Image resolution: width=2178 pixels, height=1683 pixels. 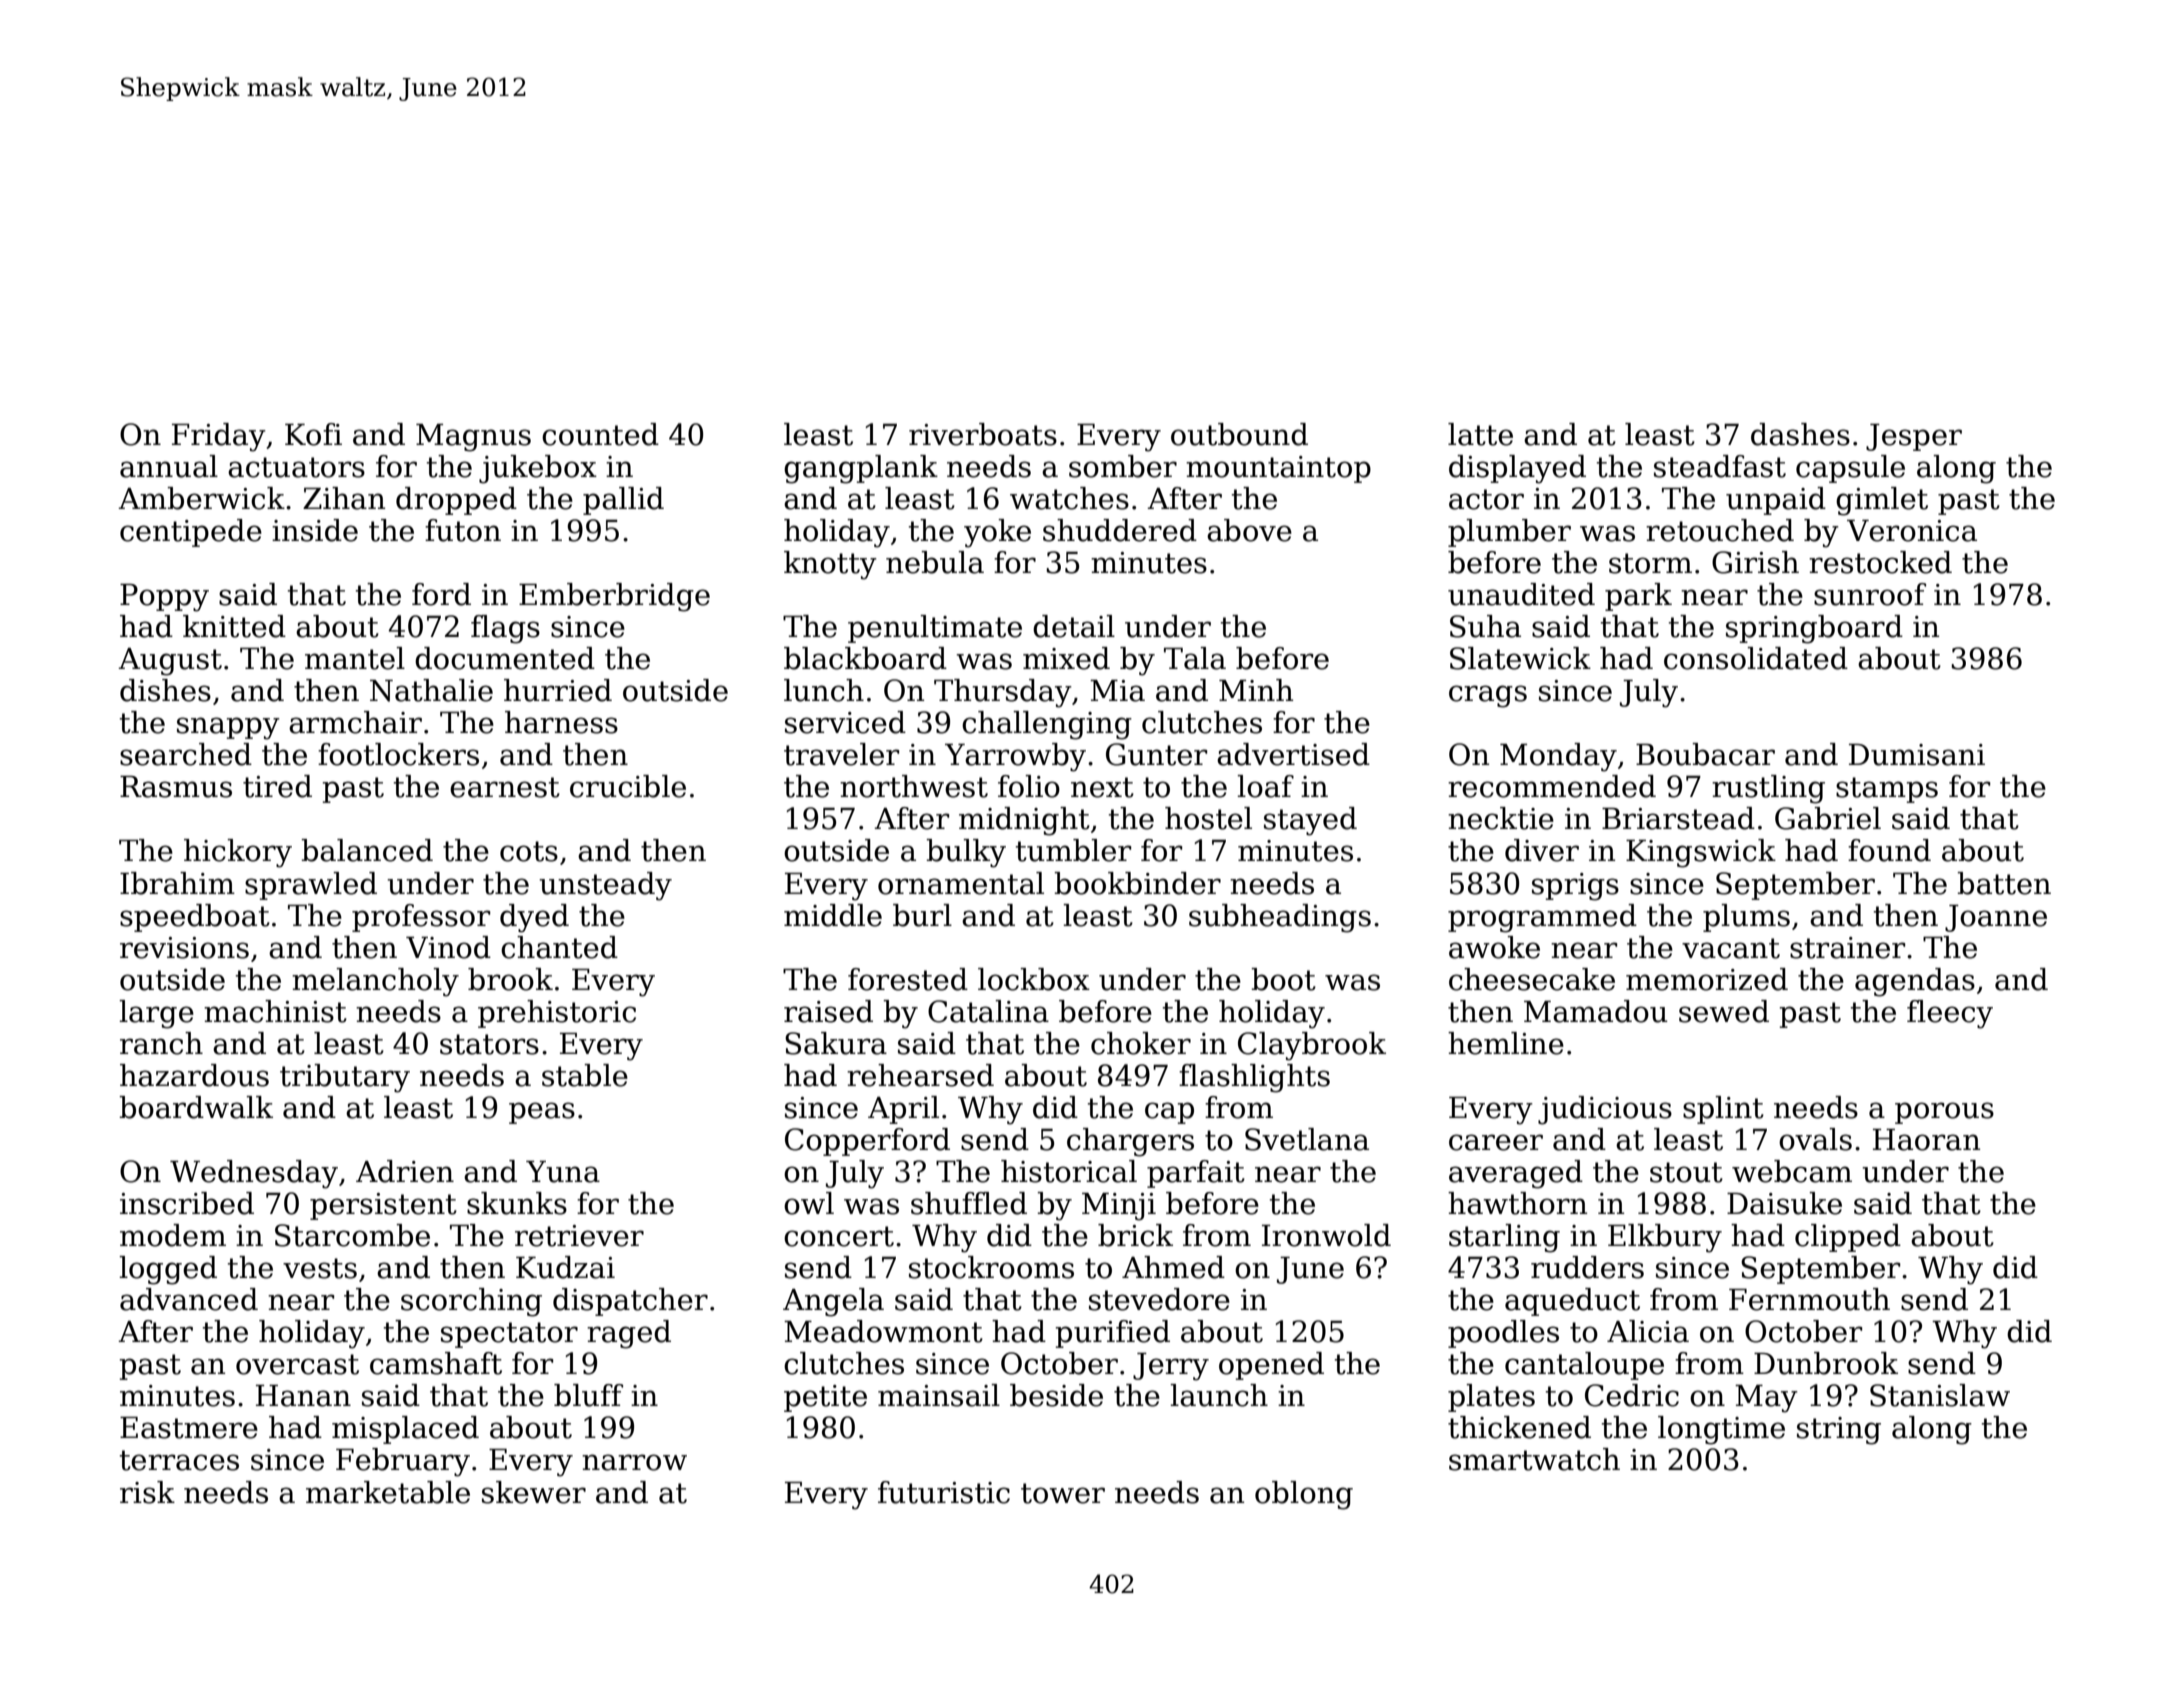 I want to click on Haoran, so click(x=1926, y=1140).
